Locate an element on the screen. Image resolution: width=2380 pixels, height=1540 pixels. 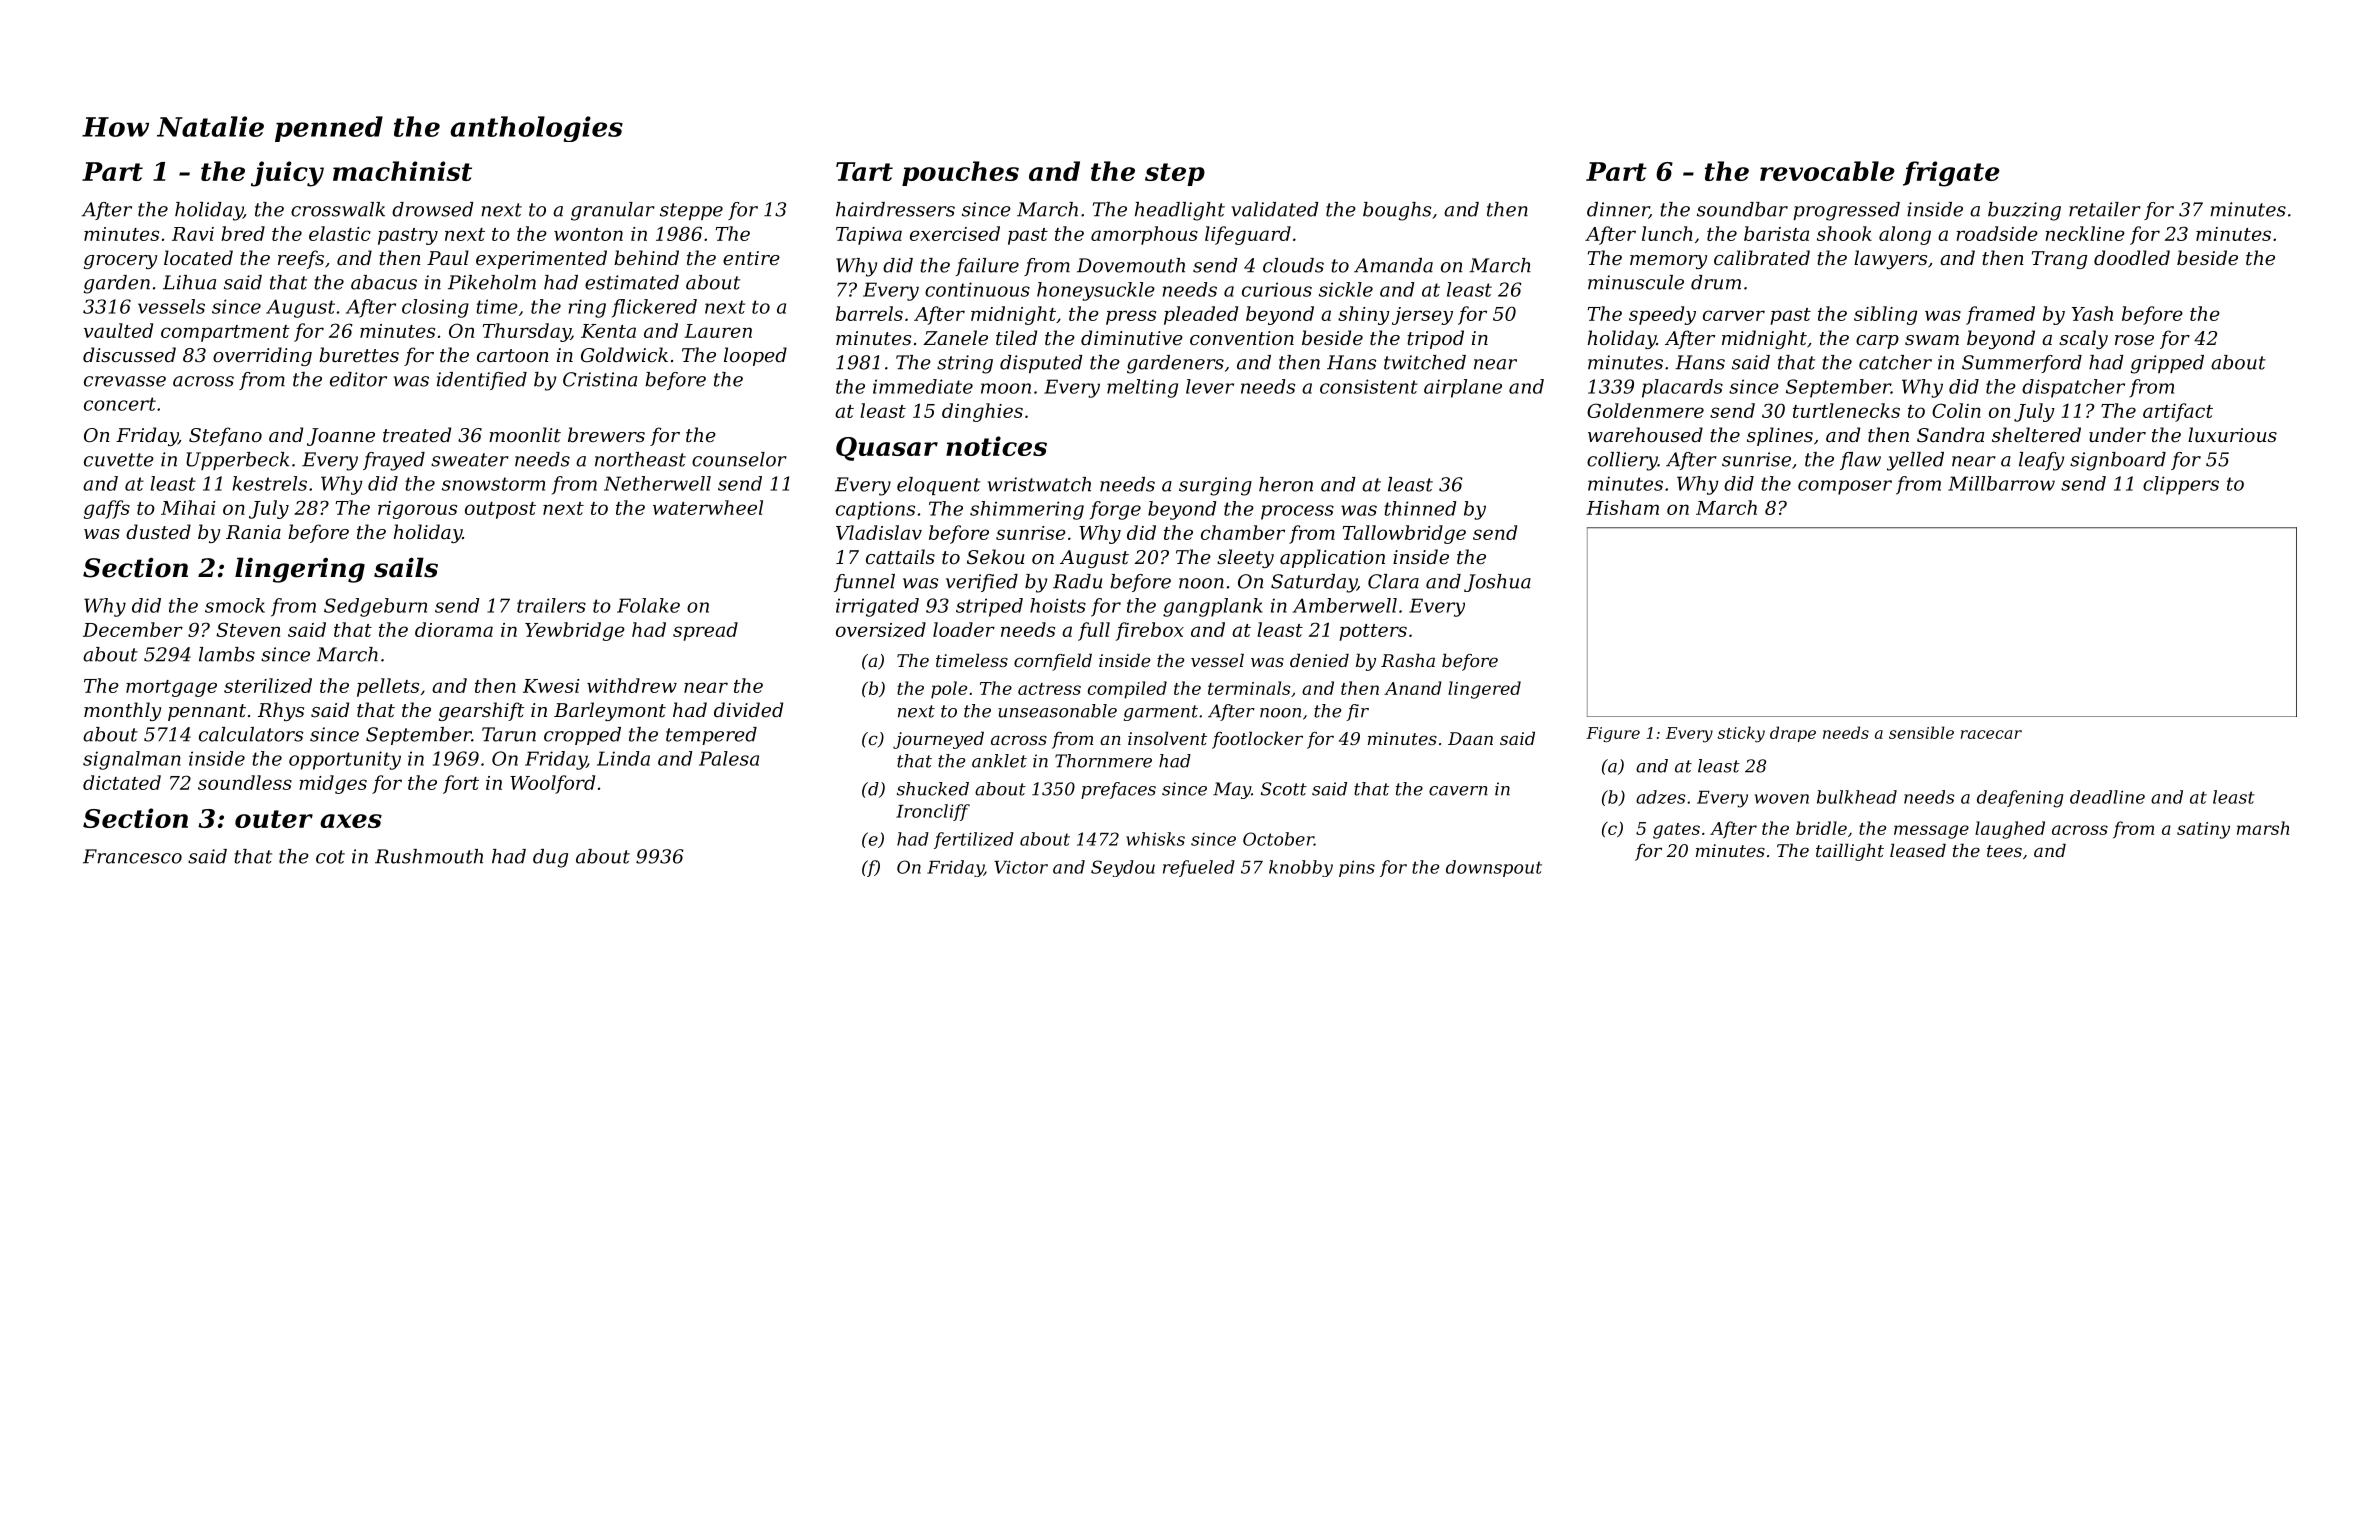
revocable is located at coordinates (1827, 171).
